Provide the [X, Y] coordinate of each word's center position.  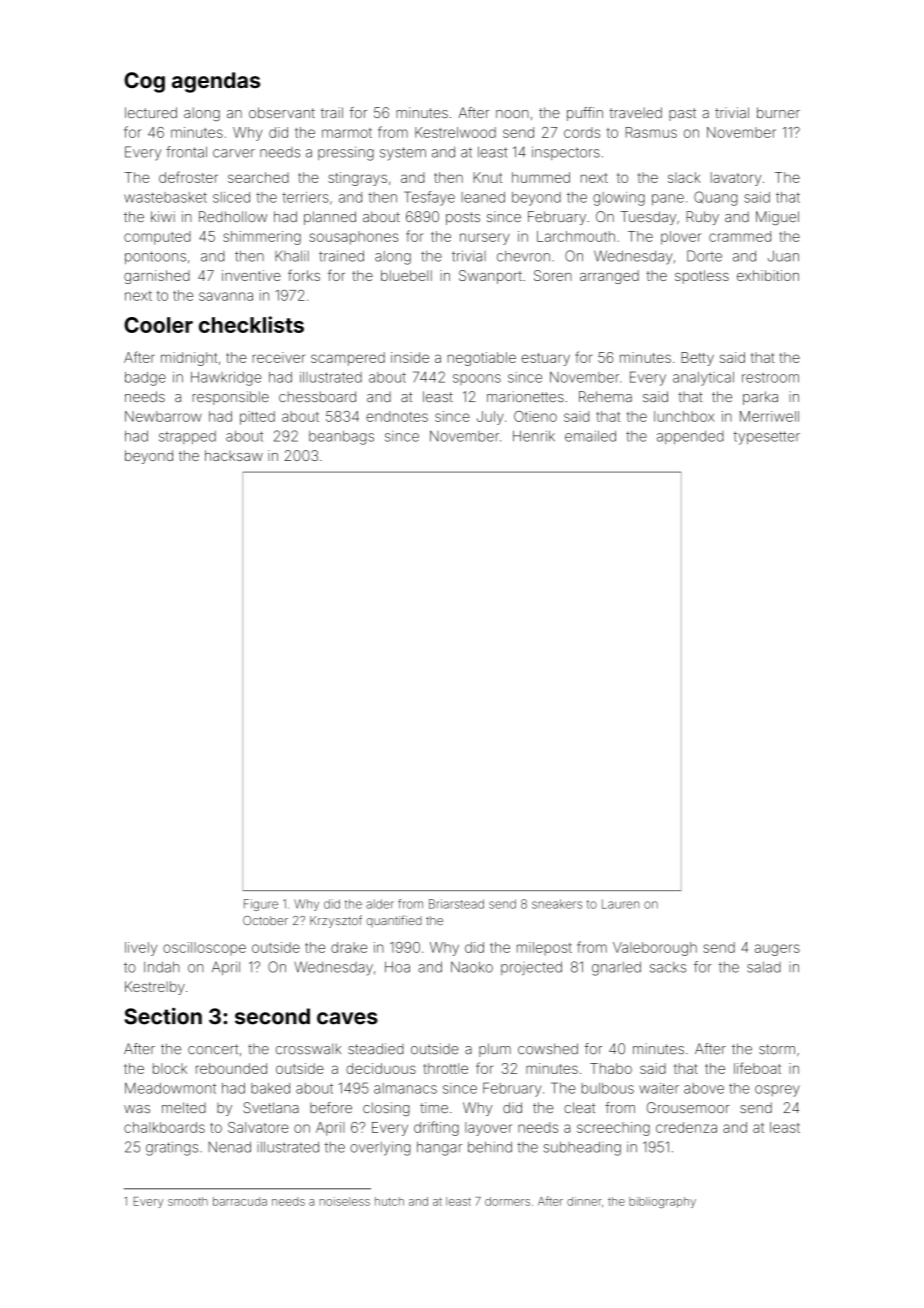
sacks [668, 967]
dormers [507, 1201]
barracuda [240, 1201]
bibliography [662, 1202]
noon [512, 114]
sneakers [557, 904]
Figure [261, 905]
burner [778, 112]
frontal [186, 152]
